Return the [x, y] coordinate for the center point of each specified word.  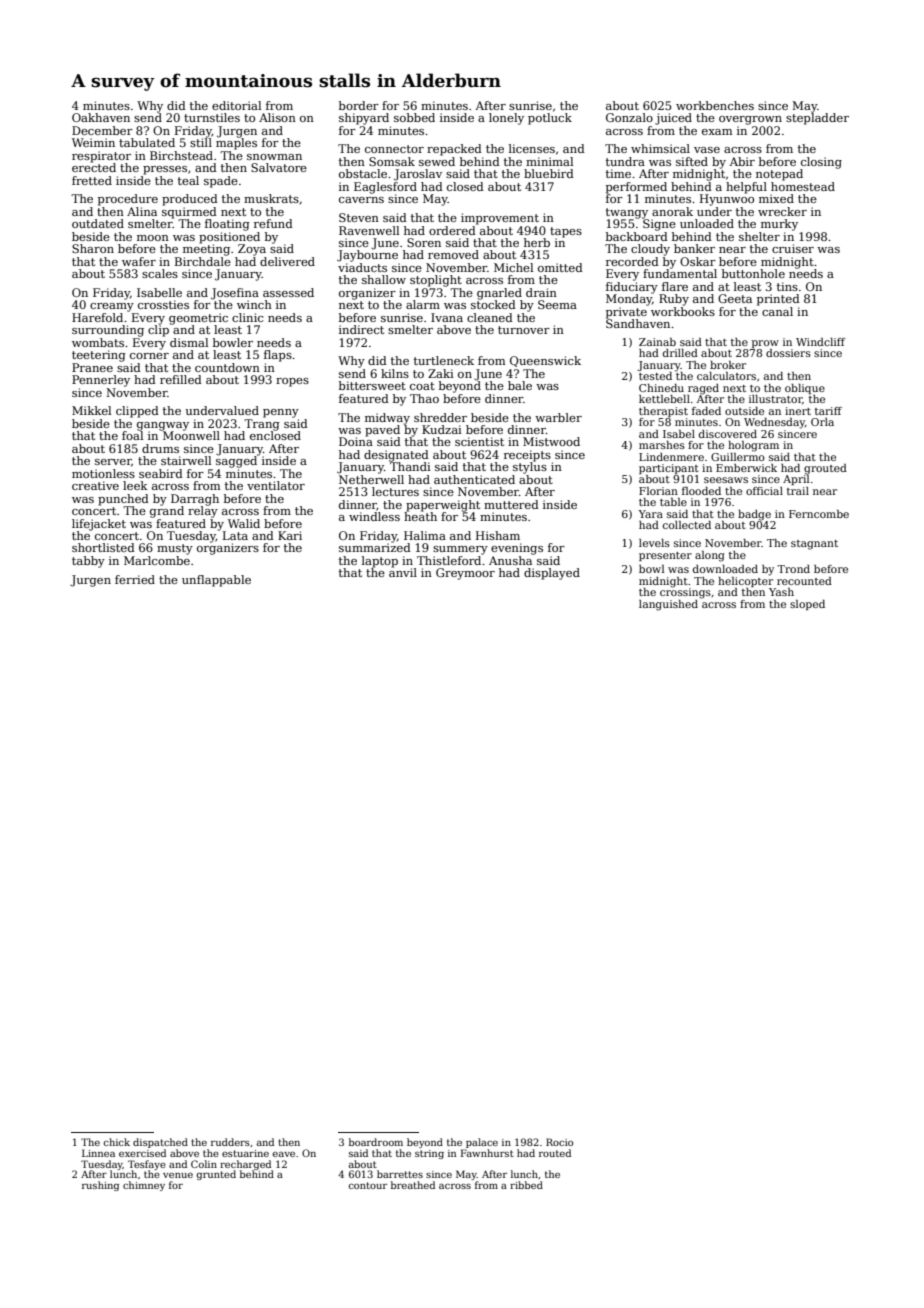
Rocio [559, 1142]
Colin [204, 1164]
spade [221, 182]
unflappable [216, 581]
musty [175, 549]
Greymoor [465, 574]
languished [668, 605]
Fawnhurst [487, 1153]
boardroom [376, 1142]
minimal [549, 161]
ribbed [526, 1185]
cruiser [793, 248]
